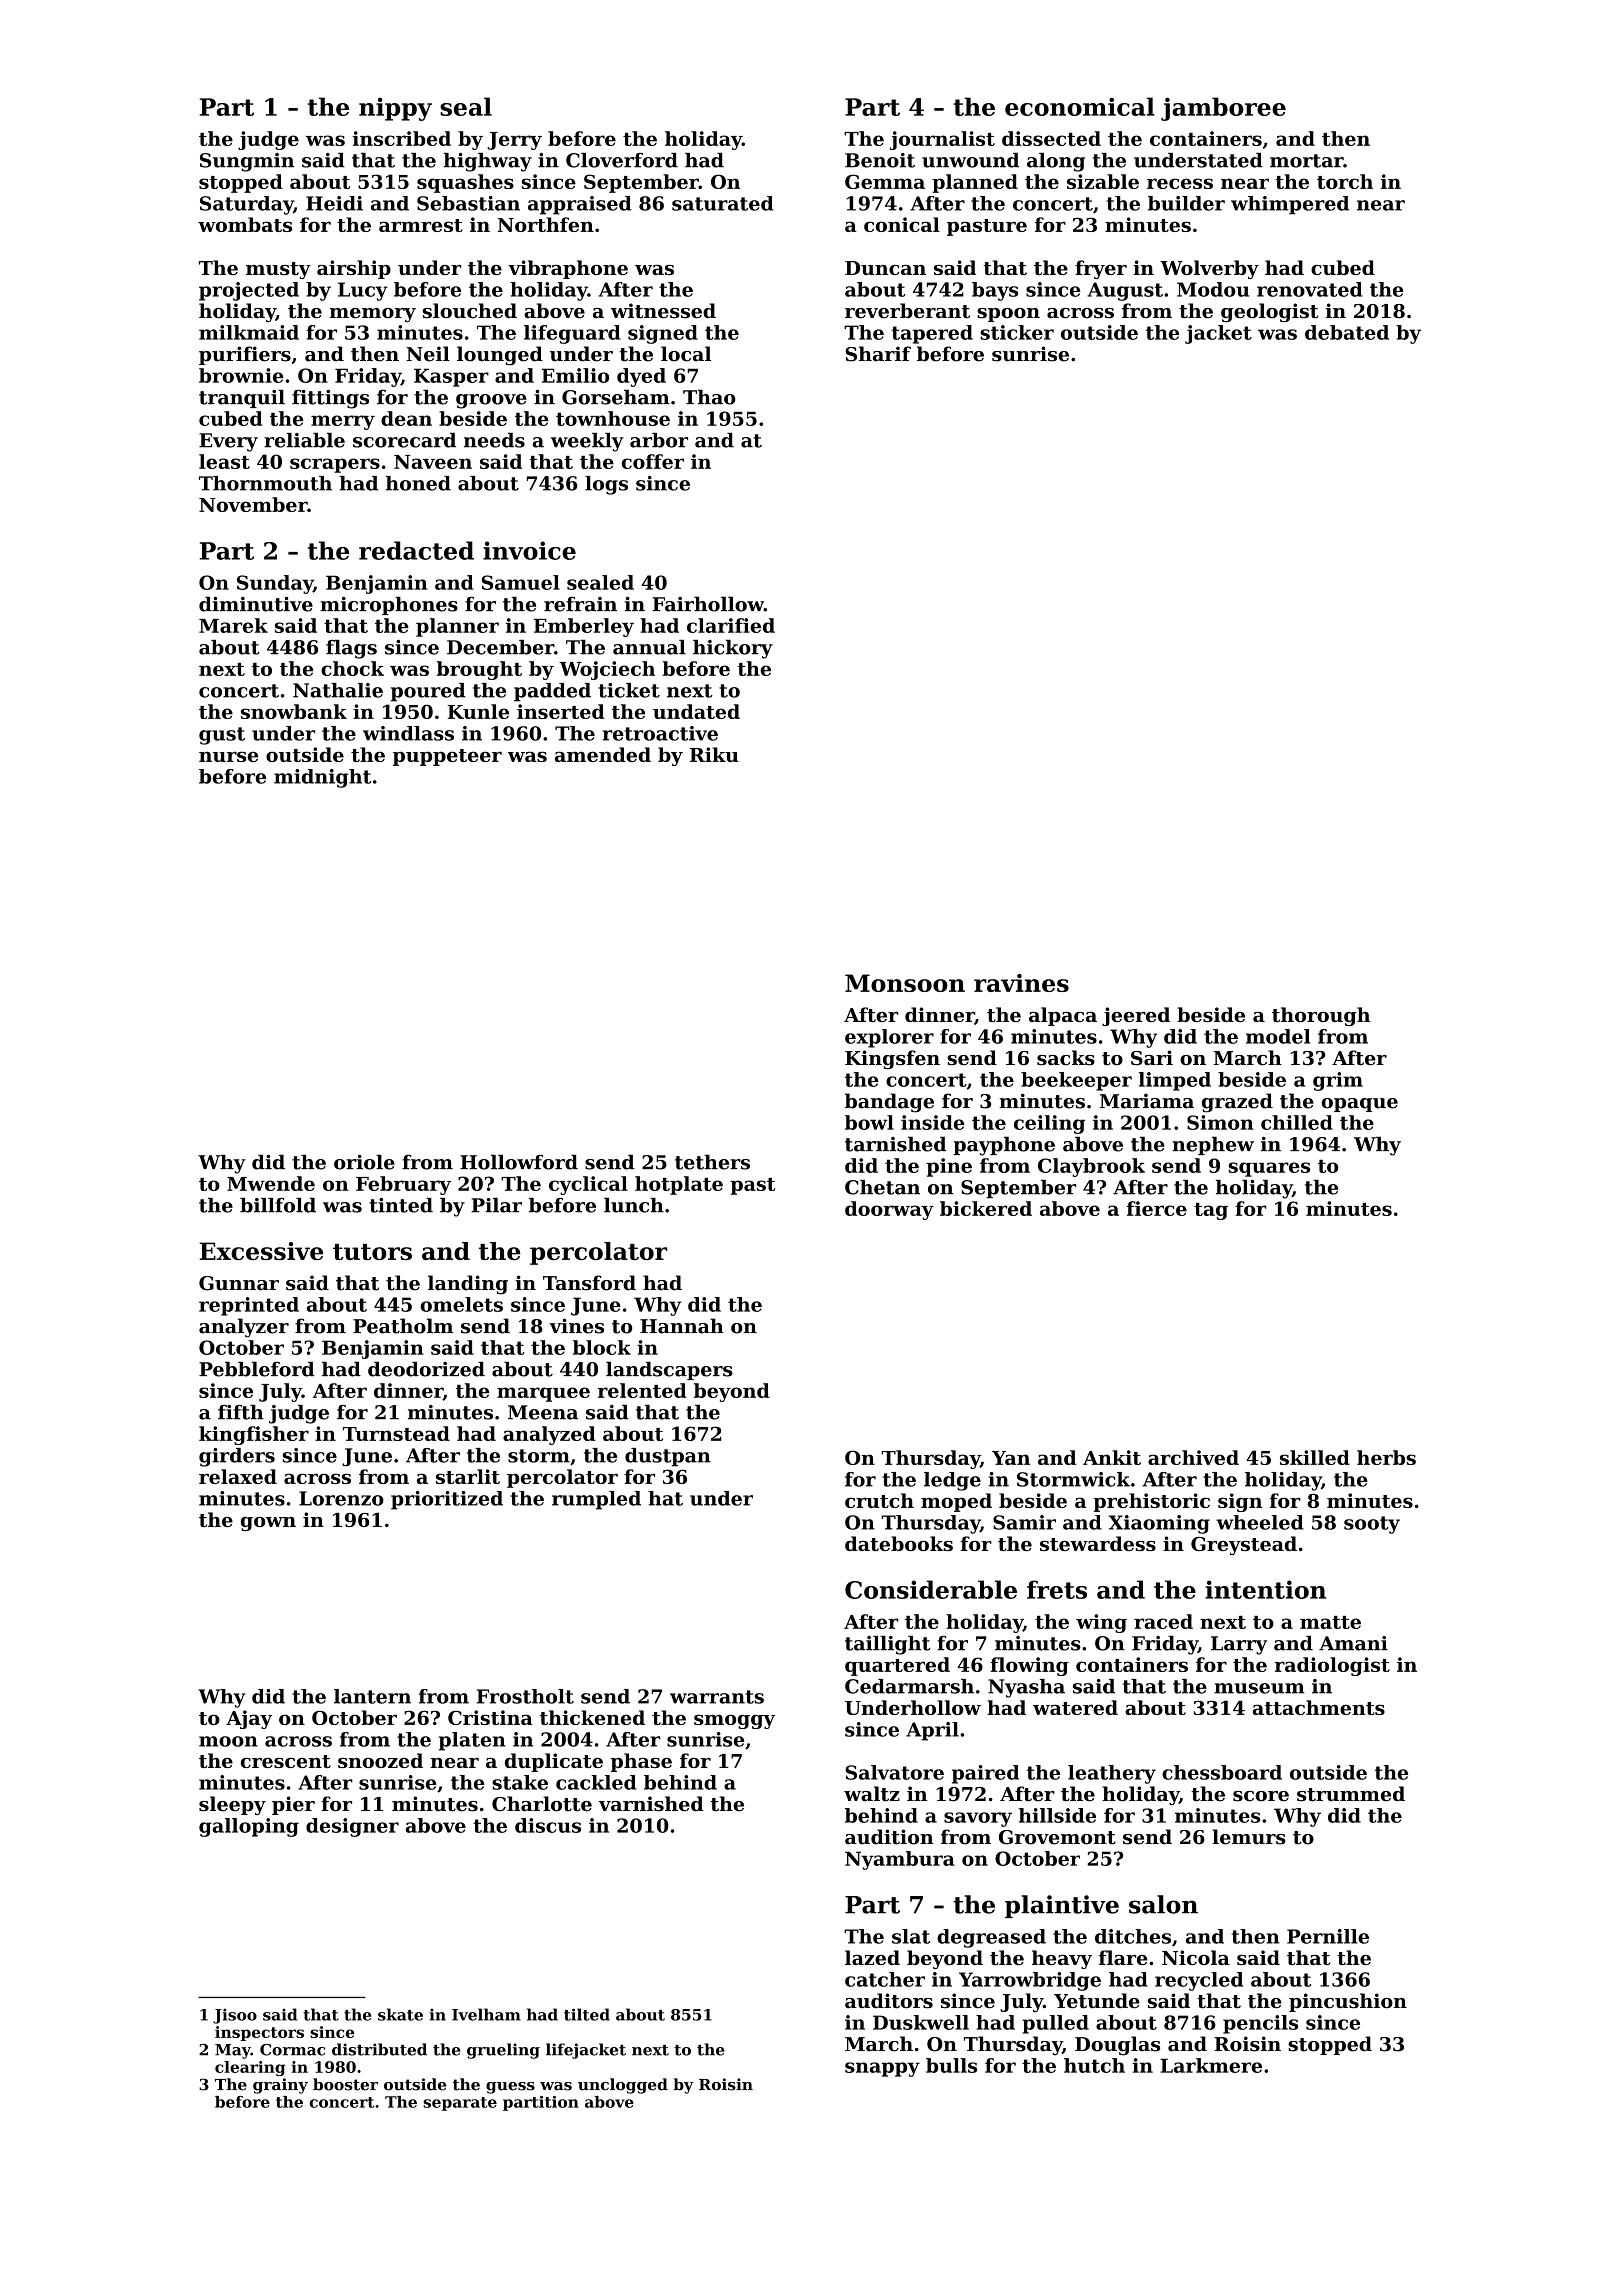  What do you see at coordinates (603, 754) in the document?
I see `amended` at bounding box center [603, 754].
